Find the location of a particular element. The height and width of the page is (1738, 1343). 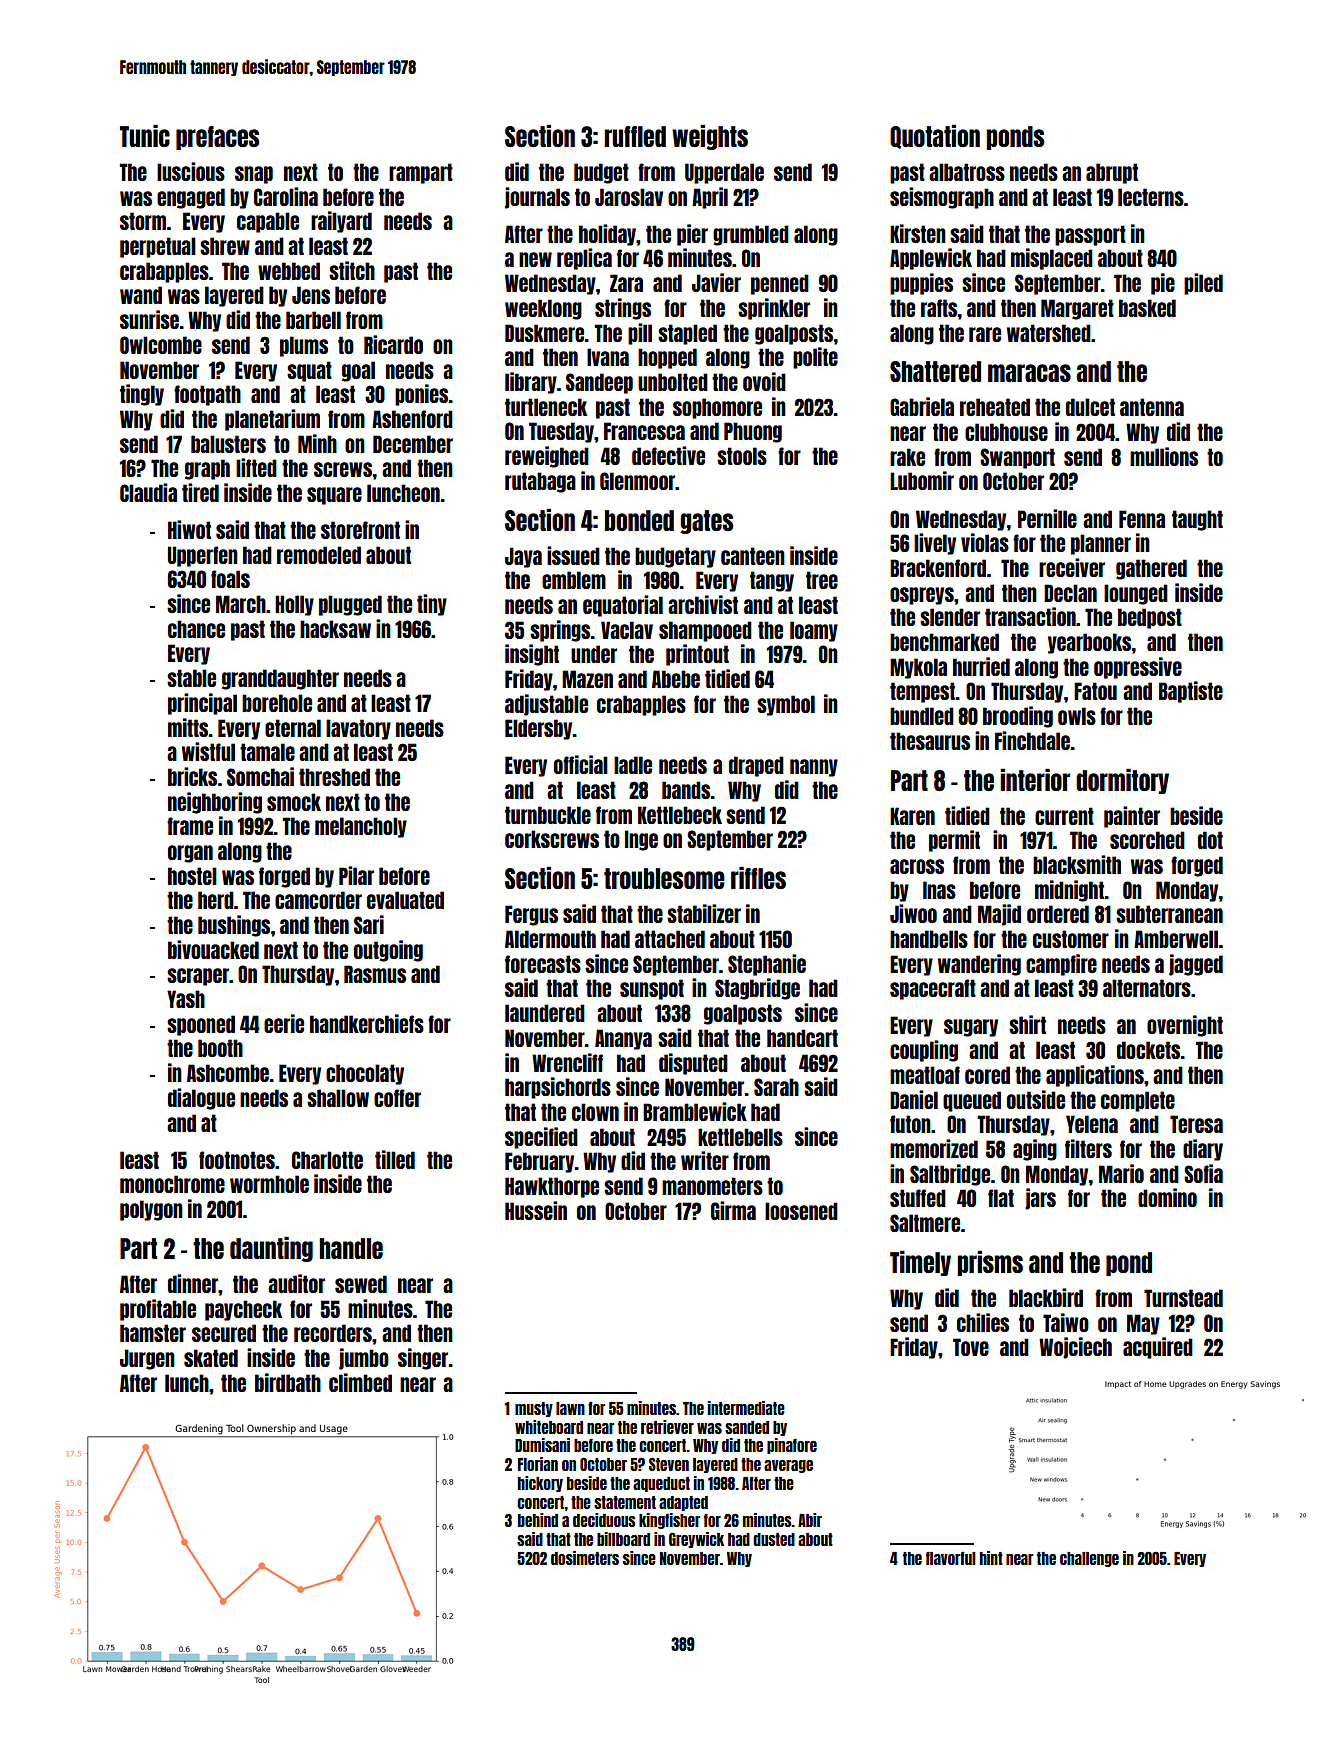

Carolina is located at coordinates (286, 196).
